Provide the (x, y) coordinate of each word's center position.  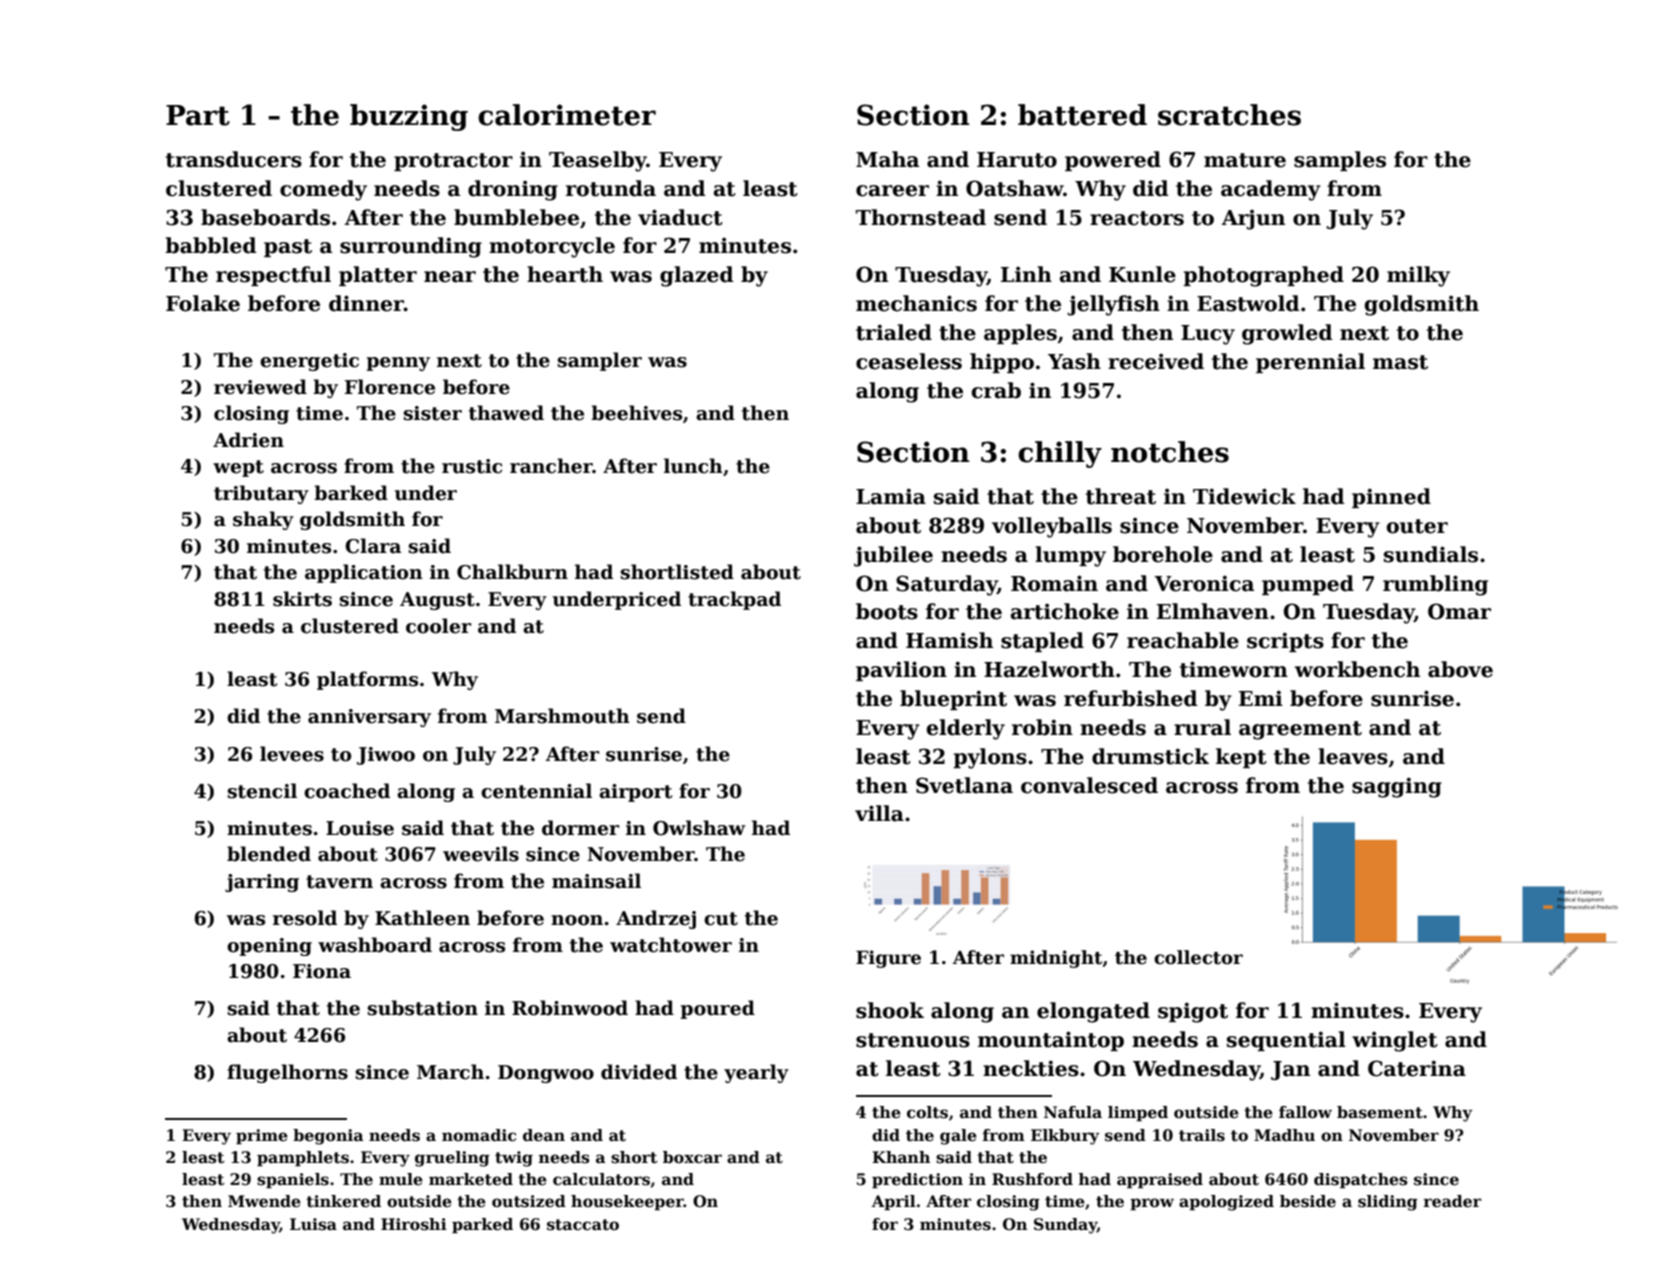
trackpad (734, 600)
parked (482, 1225)
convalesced (1089, 785)
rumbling (1435, 585)
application (364, 573)
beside (1308, 1201)
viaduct (680, 217)
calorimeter (567, 115)
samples (1340, 161)
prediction (917, 1180)
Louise (360, 828)
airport (635, 793)
